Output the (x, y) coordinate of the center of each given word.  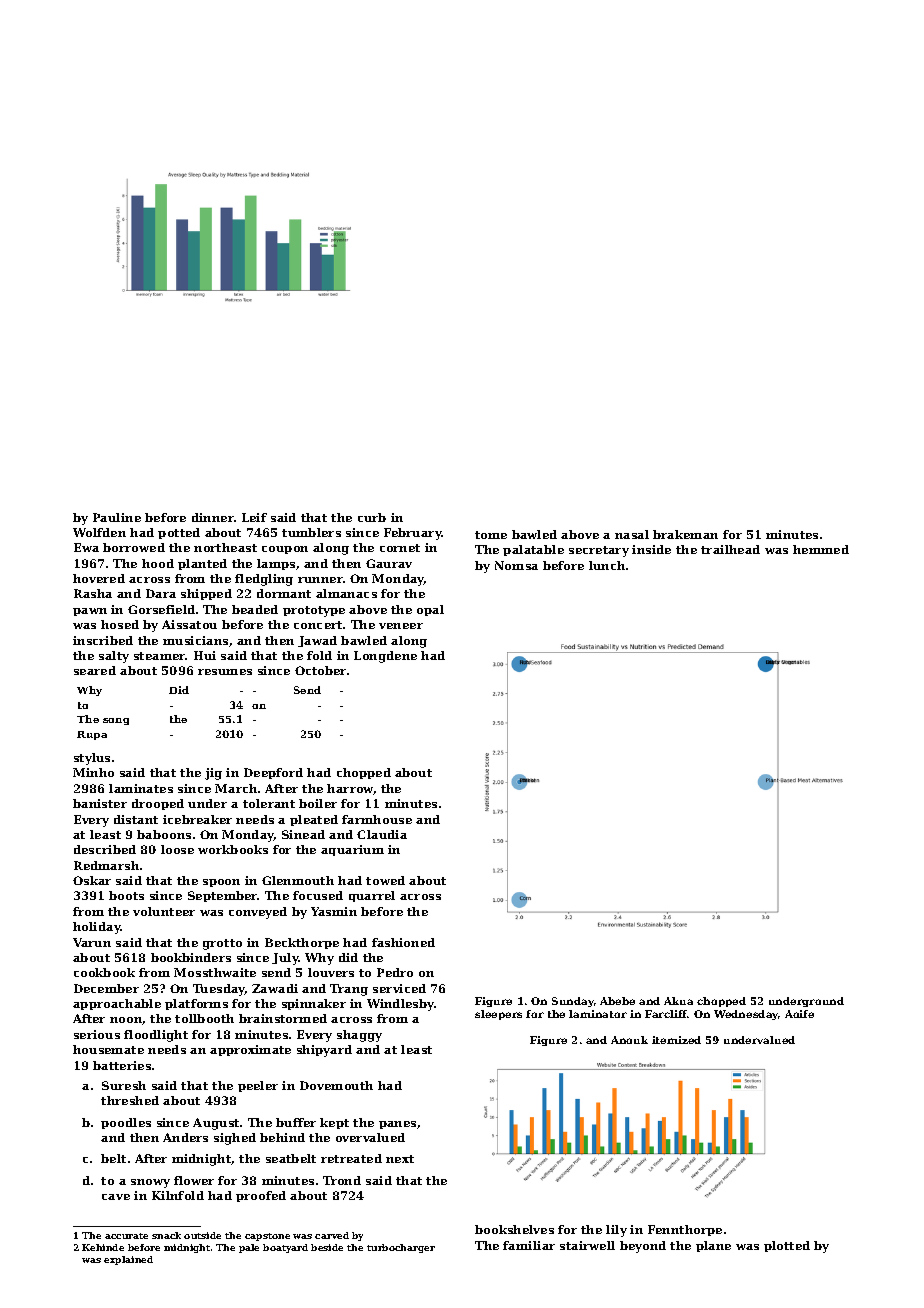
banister (100, 803)
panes (397, 1125)
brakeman (685, 534)
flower (194, 1180)
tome (491, 535)
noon (126, 1021)
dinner (213, 517)
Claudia (382, 834)
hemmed (821, 549)
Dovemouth (336, 1085)
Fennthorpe (685, 1230)
